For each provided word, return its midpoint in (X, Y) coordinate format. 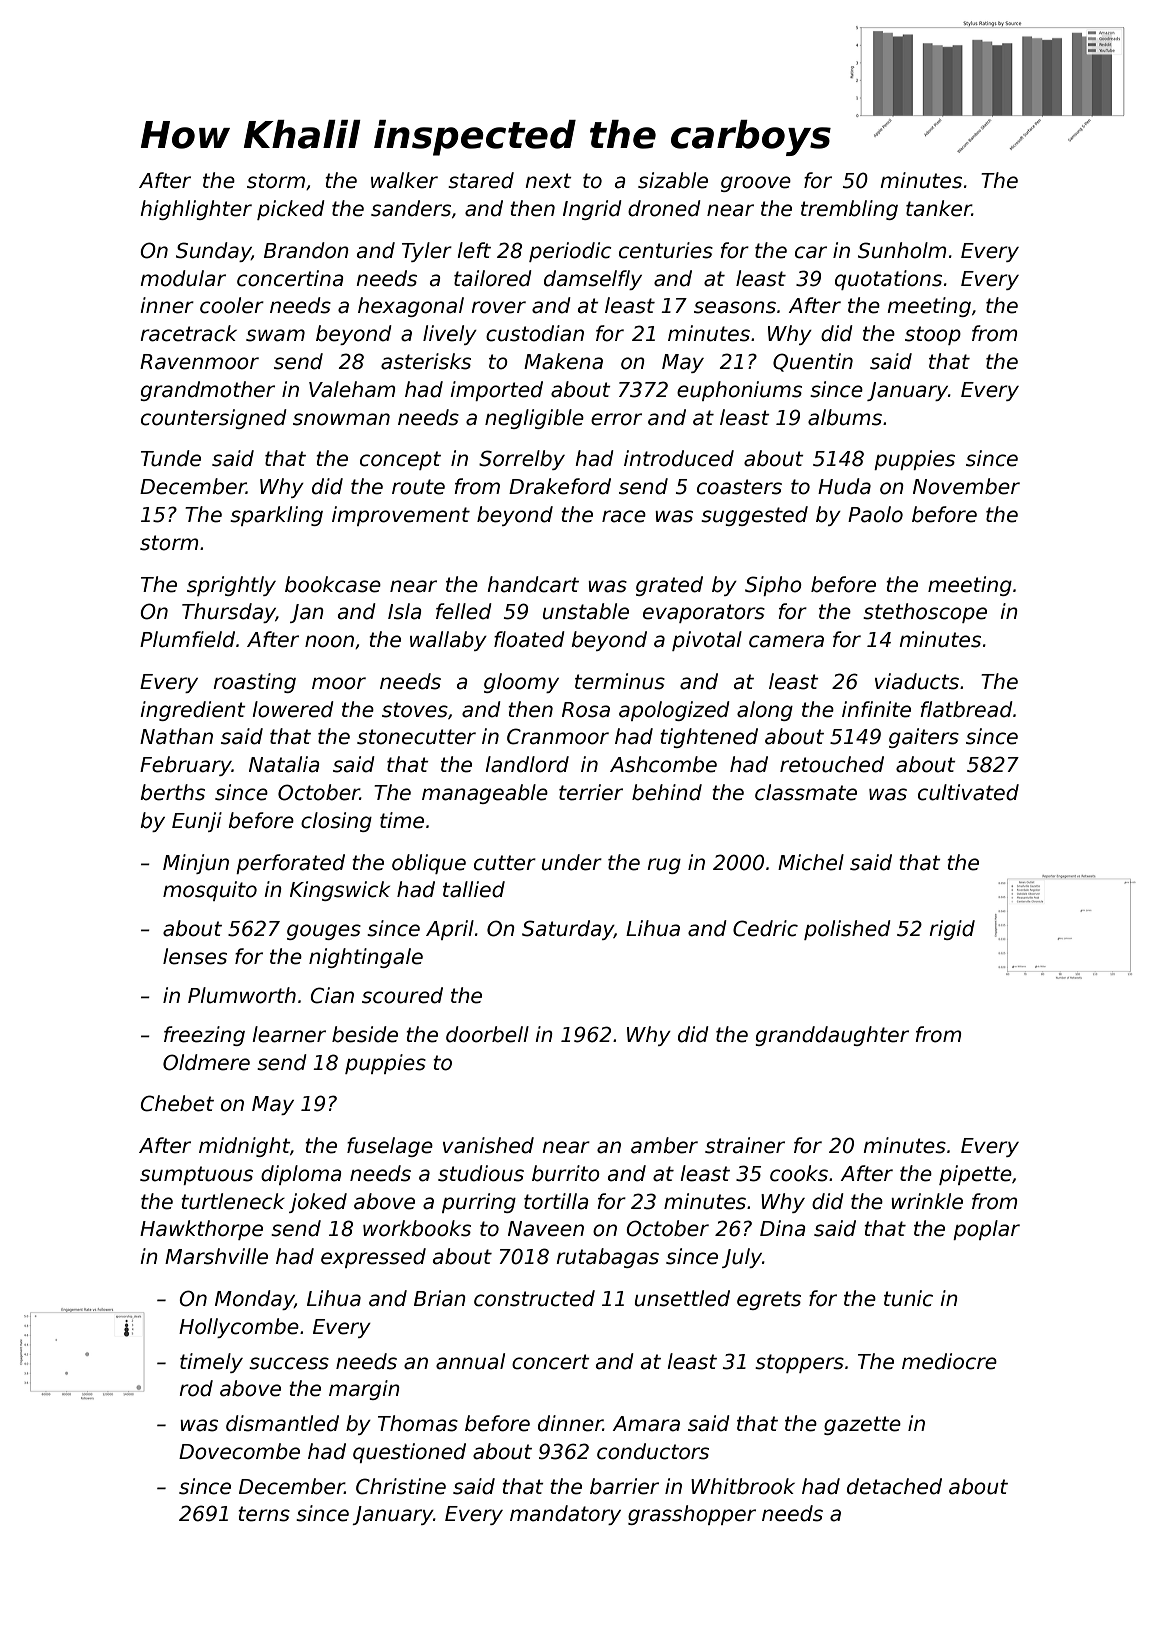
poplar (986, 1230)
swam (275, 335)
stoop (933, 335)
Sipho (773, 586)
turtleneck (233, 1201)
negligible (534, 419)
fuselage (390, 1147)
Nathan (176, 736)
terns (264, 1514)
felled (464, 611)
